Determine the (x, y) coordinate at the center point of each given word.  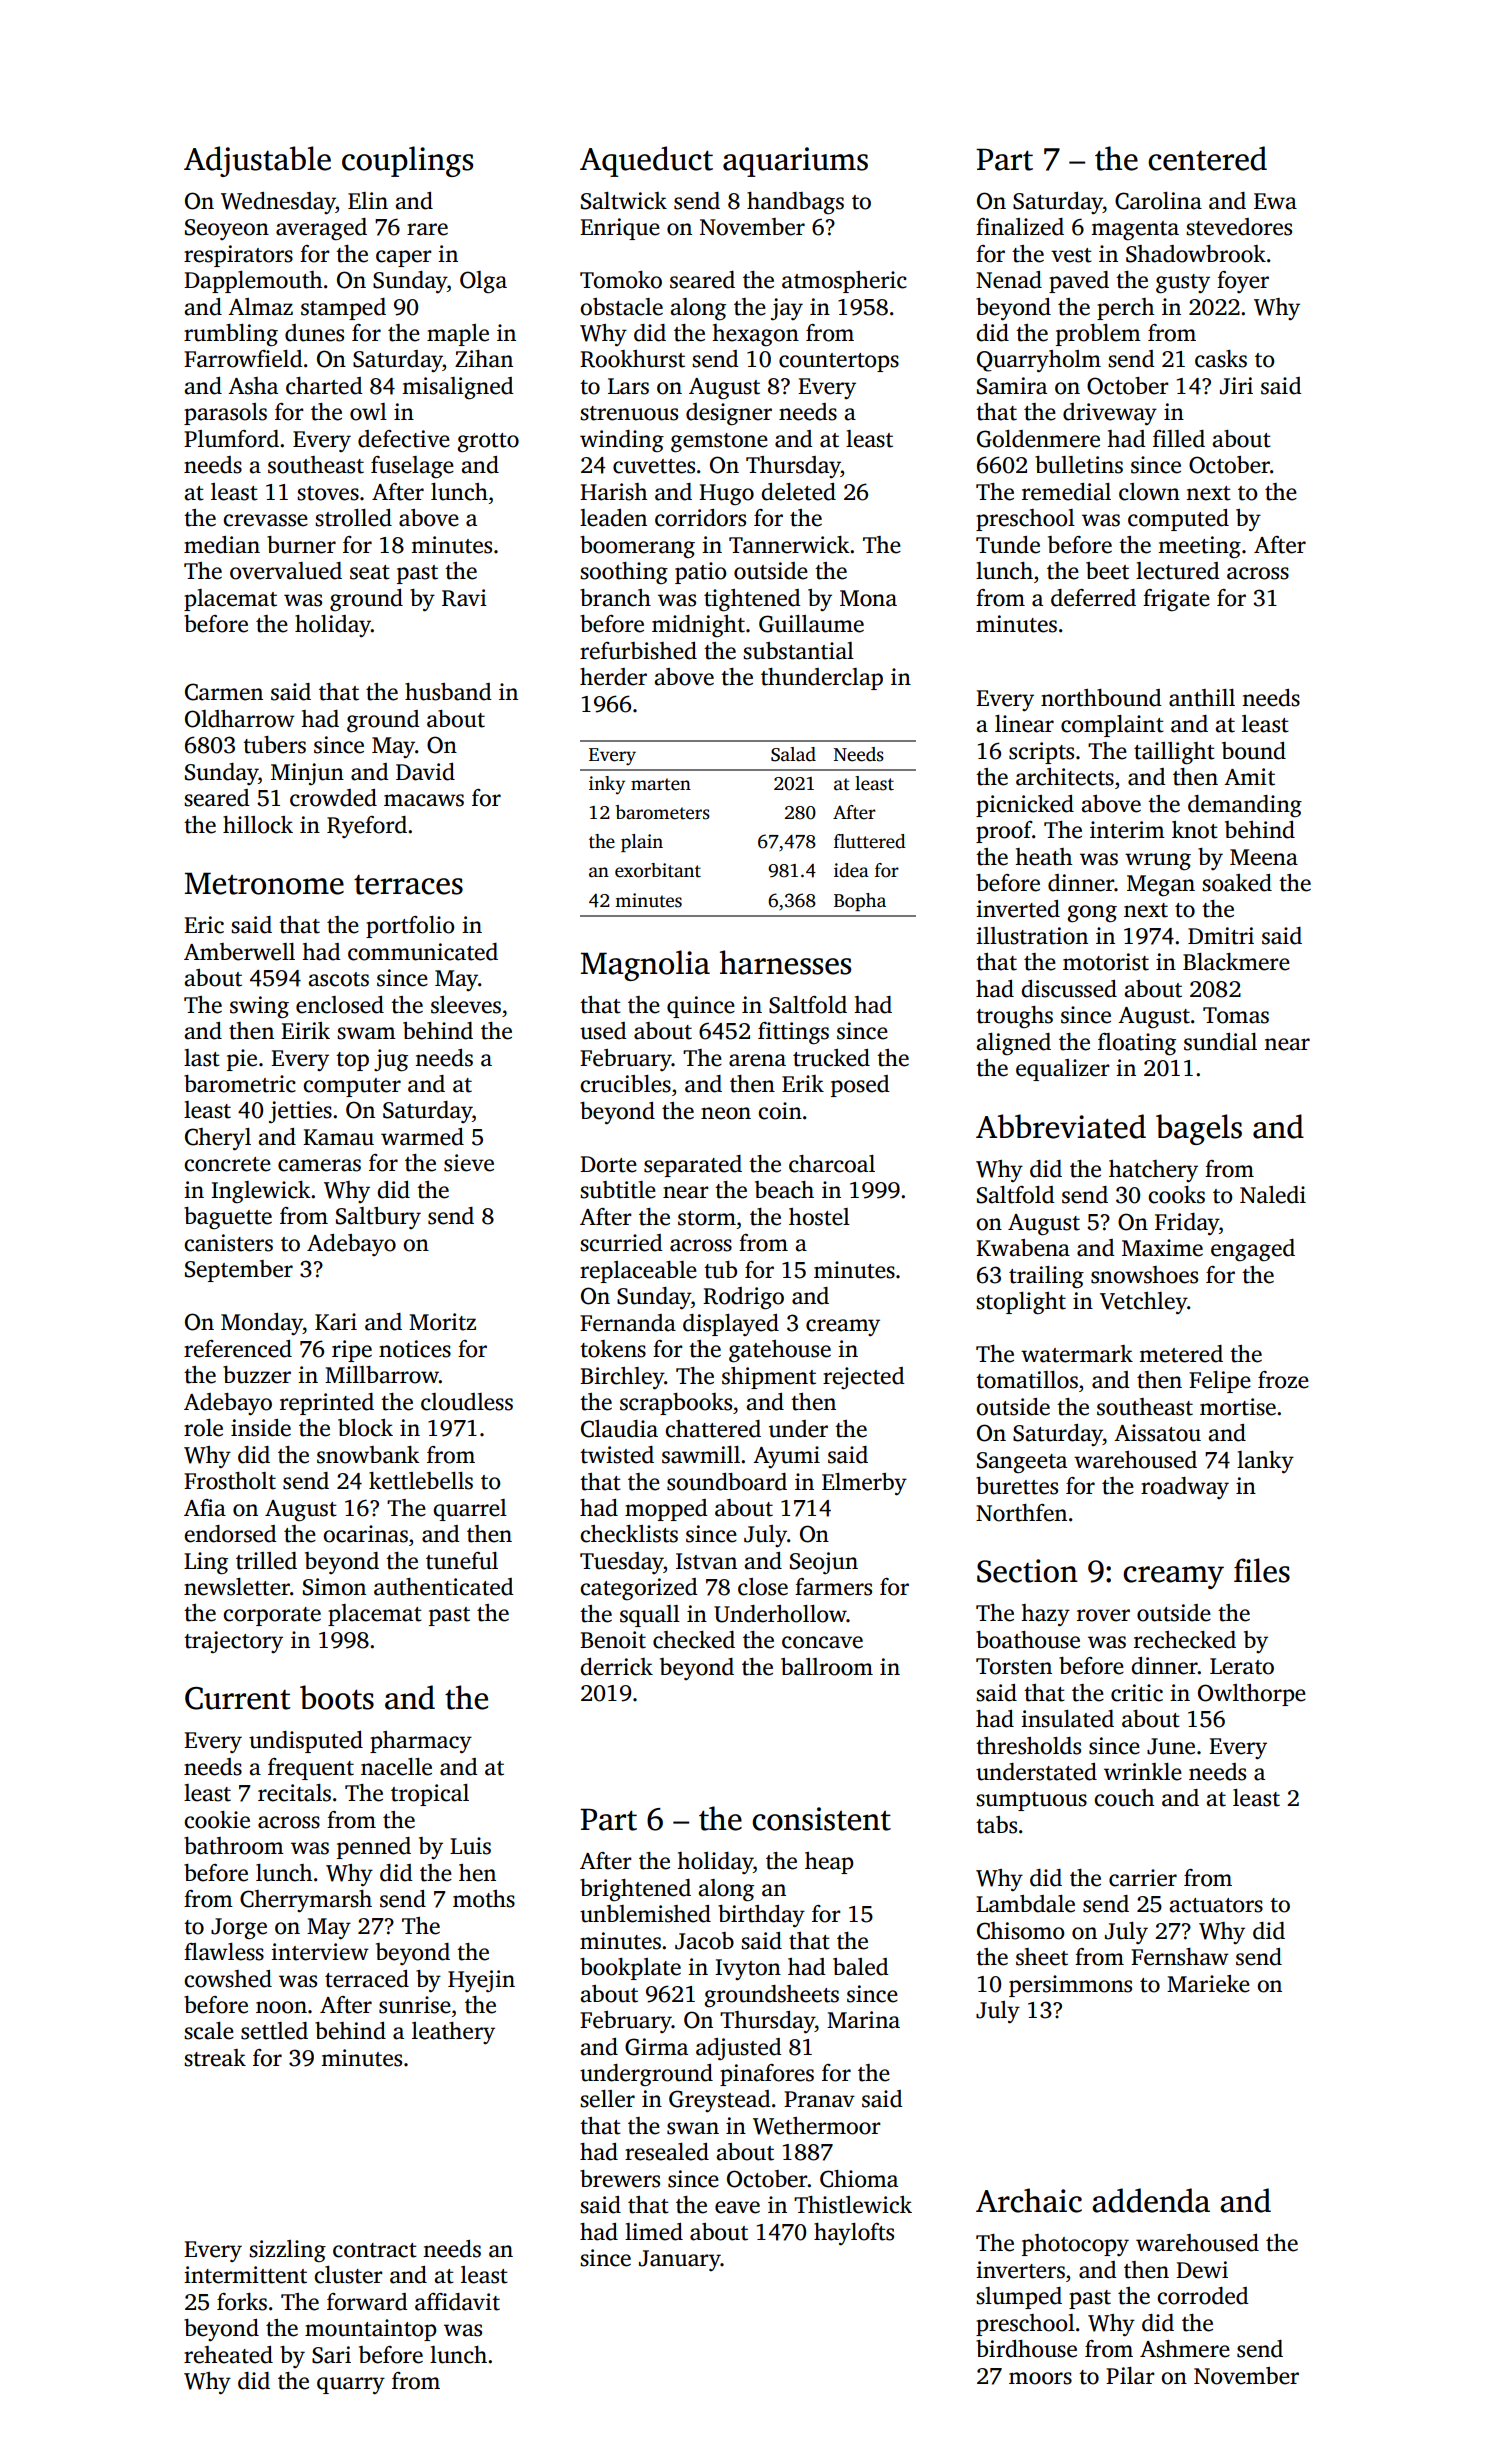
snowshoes (1144, 1275)
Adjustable (257, 161)
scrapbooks (676, 1404)
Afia (205, 1508)
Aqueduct (646, 161)
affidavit (457, 2302)
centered (1207, 158)
